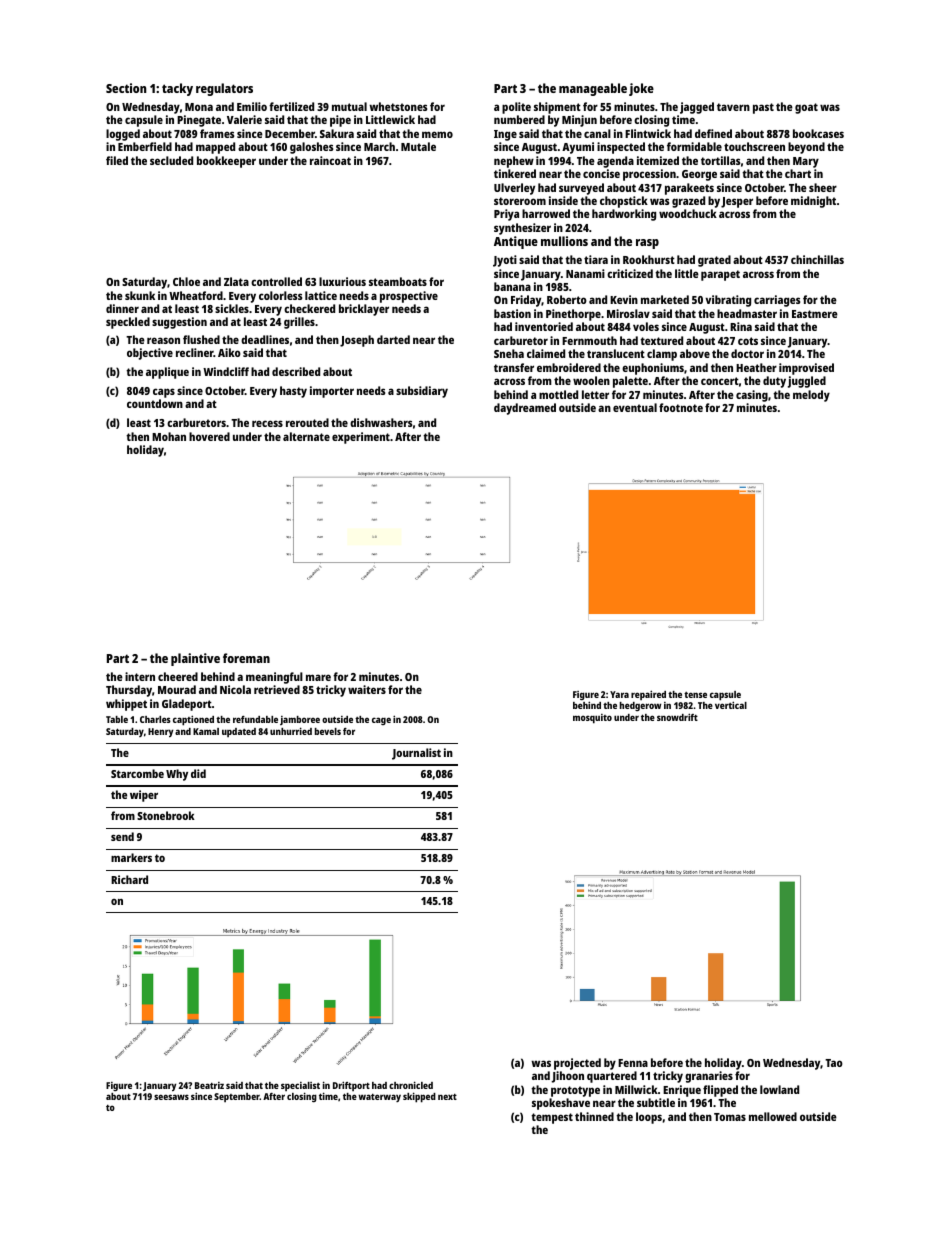  Describe the element at coordinates (811, 396) in the page. I see `melody` at that location.
